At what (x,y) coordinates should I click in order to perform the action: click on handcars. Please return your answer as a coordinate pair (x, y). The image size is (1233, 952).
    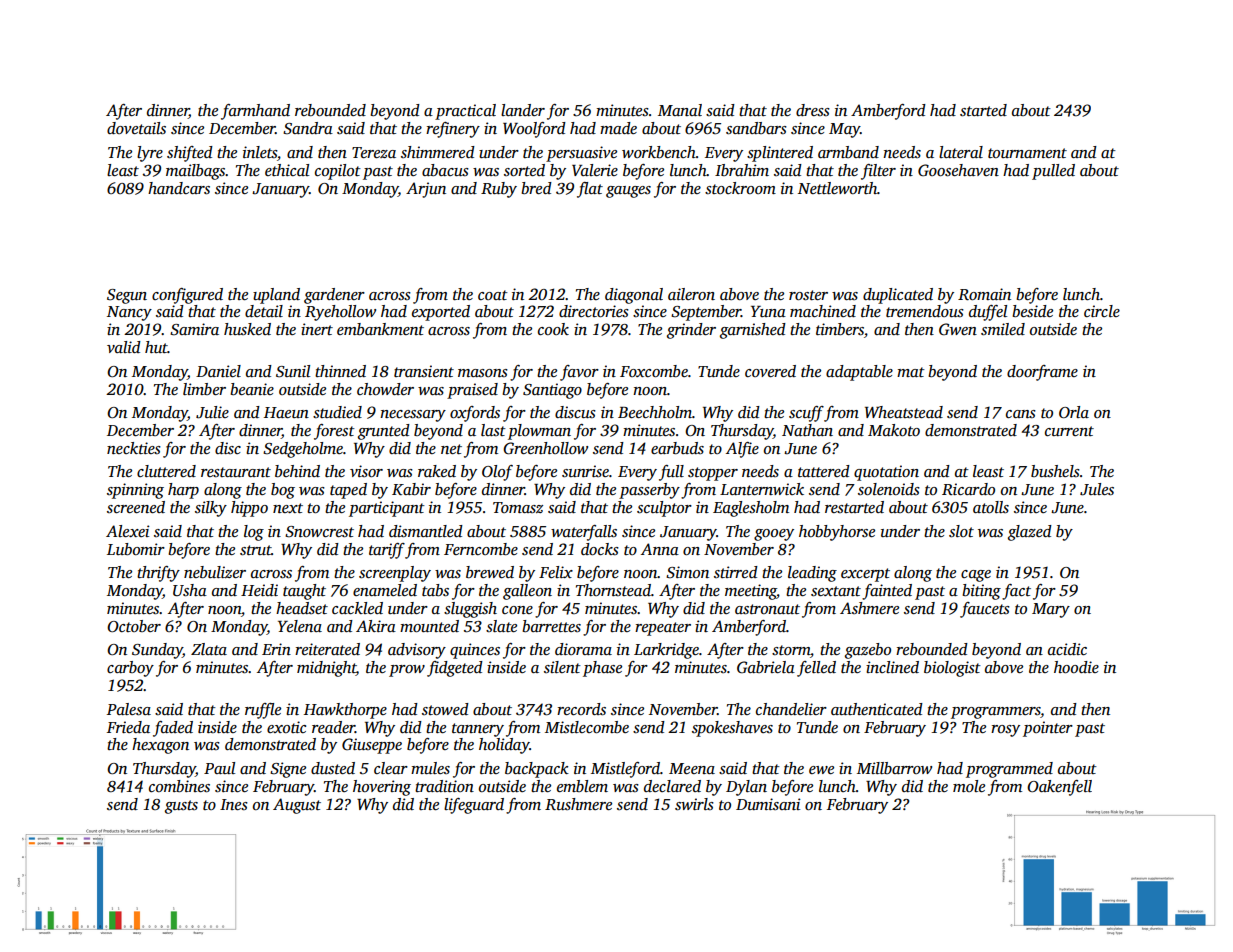
    Looking at the image, I should click on (179, 188).
